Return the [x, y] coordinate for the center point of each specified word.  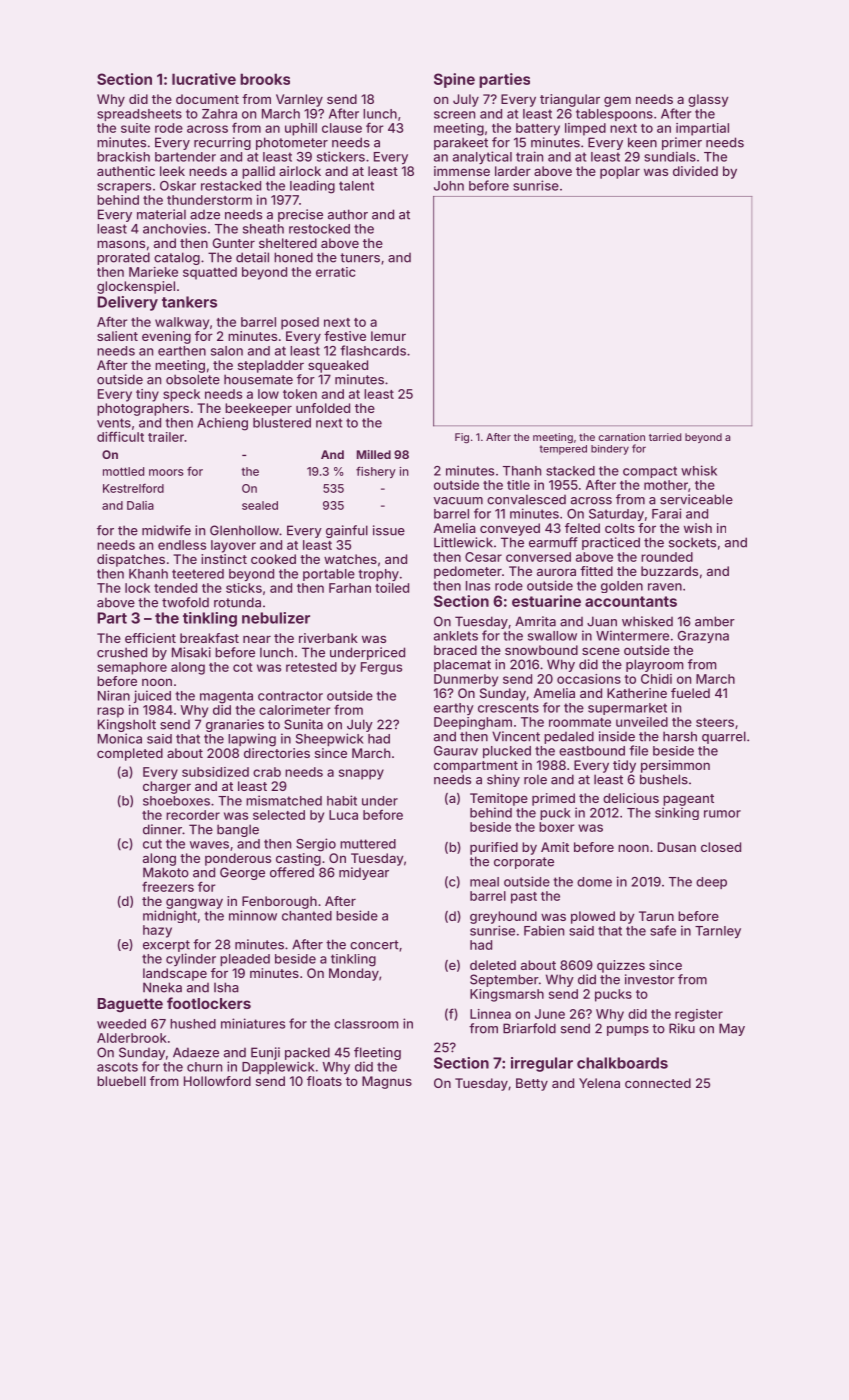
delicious [631, 798]
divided [695, 171]
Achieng [222, 424]
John [449, 186]
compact [650, 472]
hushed [193, 1024]
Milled [374, 454]
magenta [226, 697]
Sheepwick [330, 739]
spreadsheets [139, 115]
